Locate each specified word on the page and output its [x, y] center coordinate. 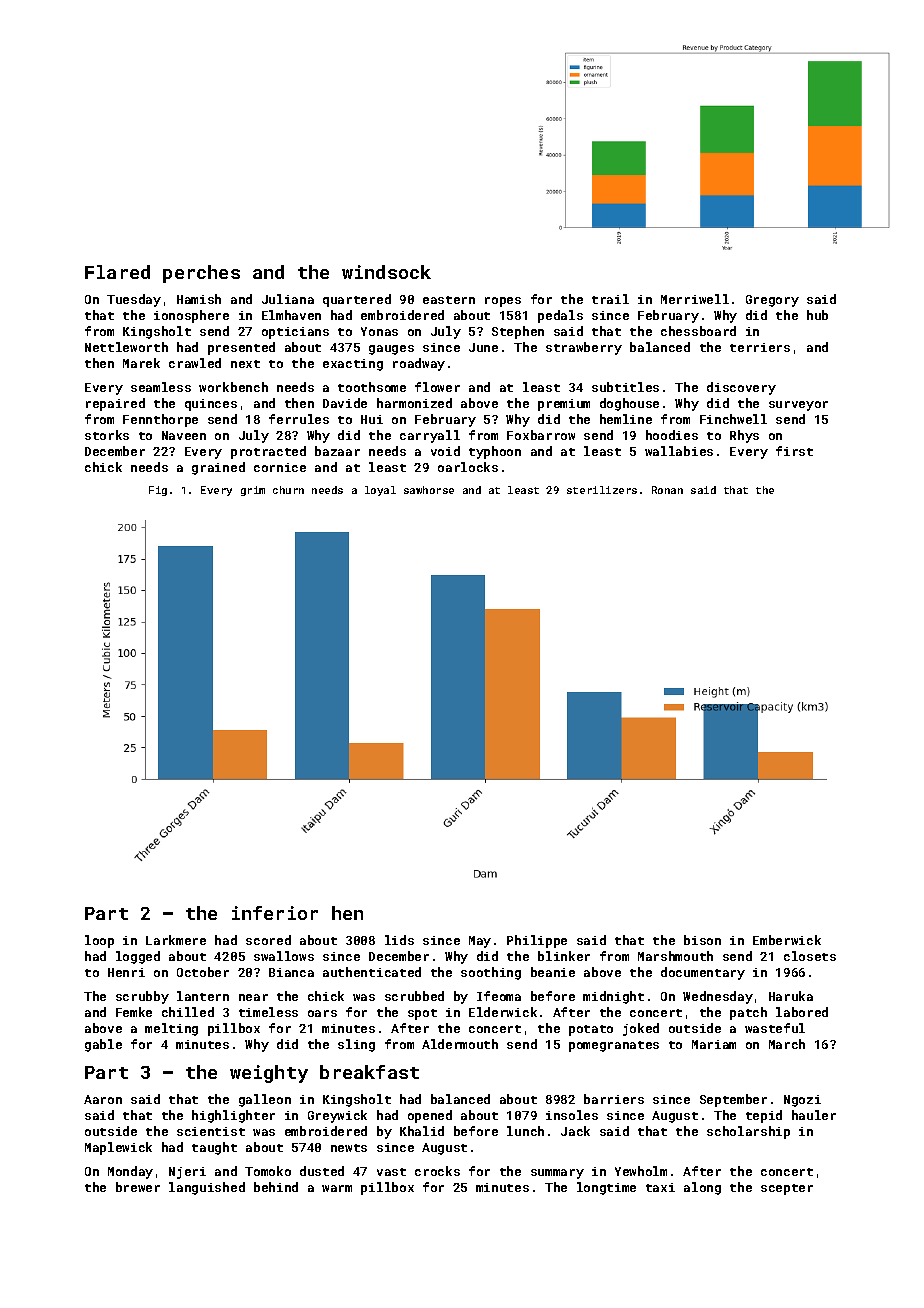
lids [399, 940]
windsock [386, 272]
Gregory [772, 301]
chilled [188, 1012]
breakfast [369, 1072]
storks [107, 435]
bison [702, 940]
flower [437, 387]
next [245, 364]
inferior [275, 913]
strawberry [584, 348]
